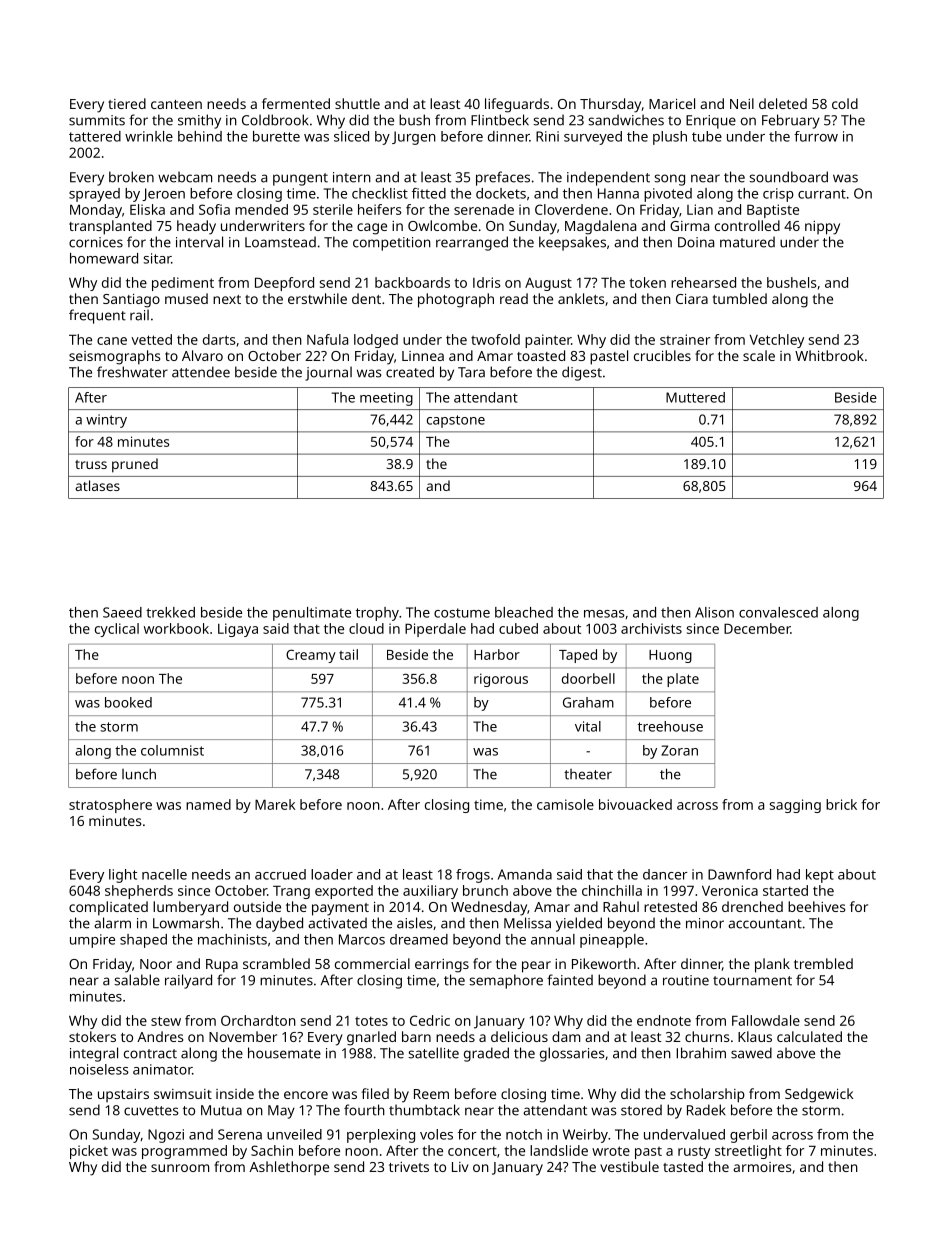 The width and height of the image is (952, 1233). I want to click on picket, so click(89, 1152).
